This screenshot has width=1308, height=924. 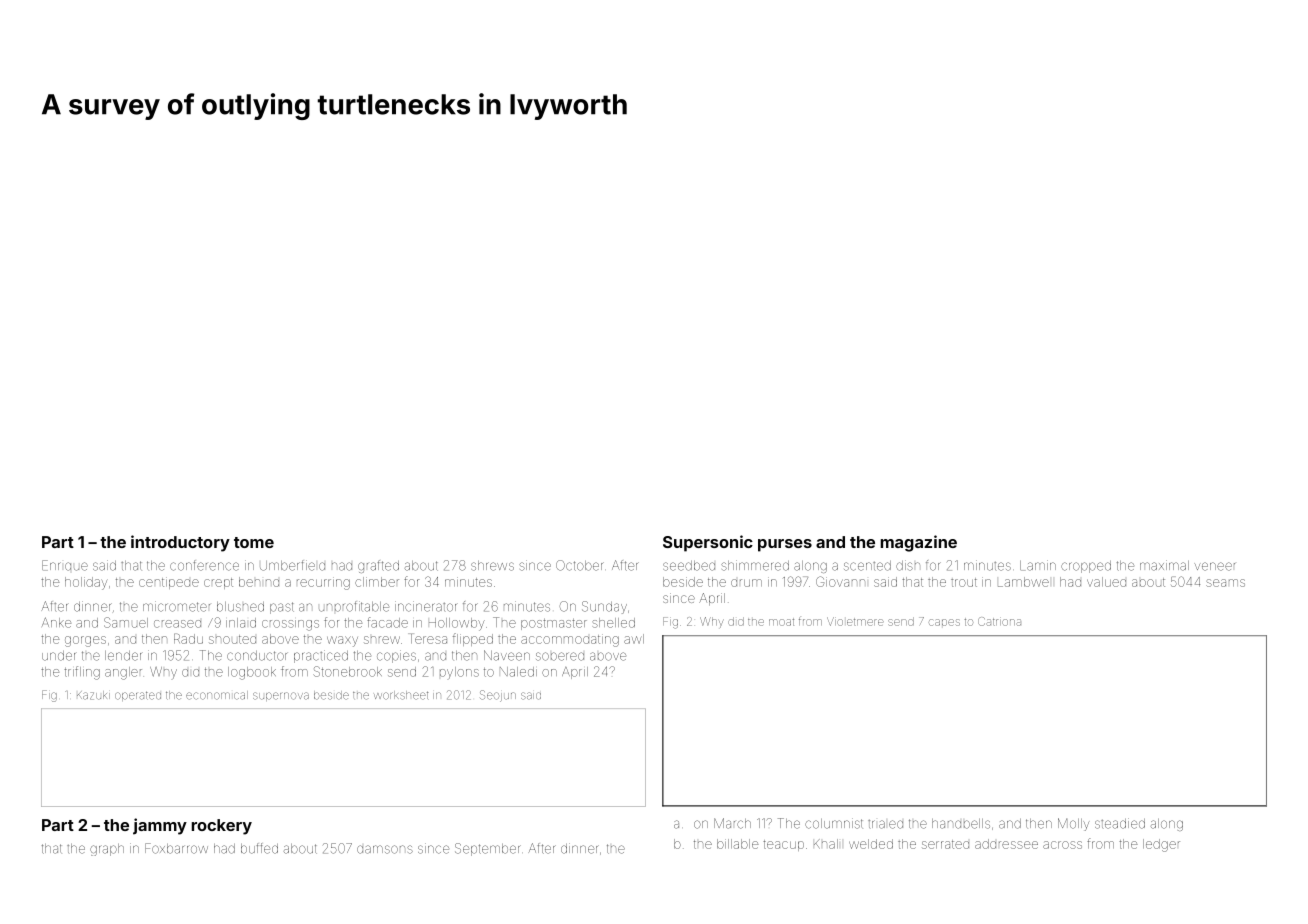 I want to click on September, so click(x=488, y=849).
